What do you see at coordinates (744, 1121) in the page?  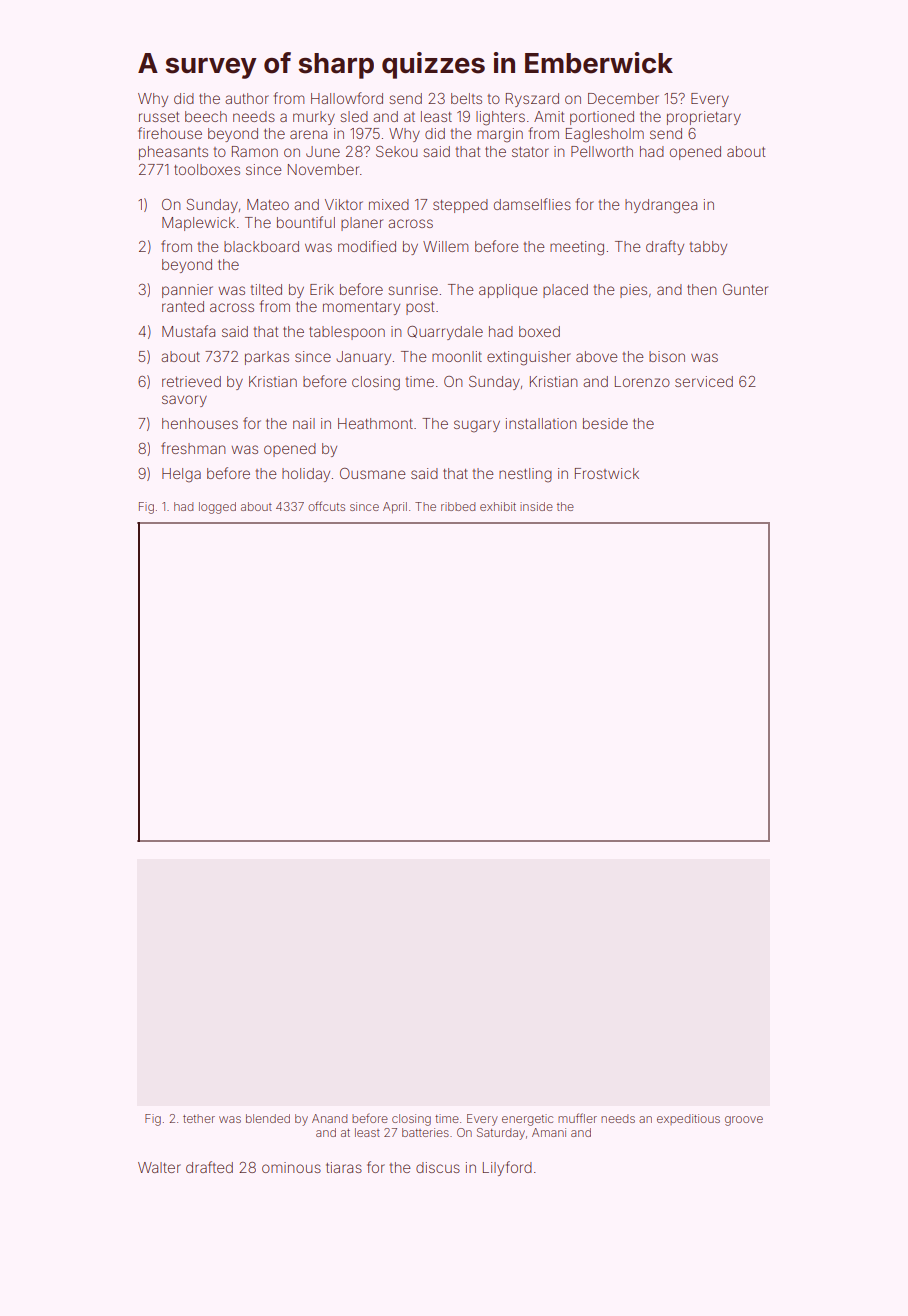 I see `groove` at bounding box center [744, 1121].
